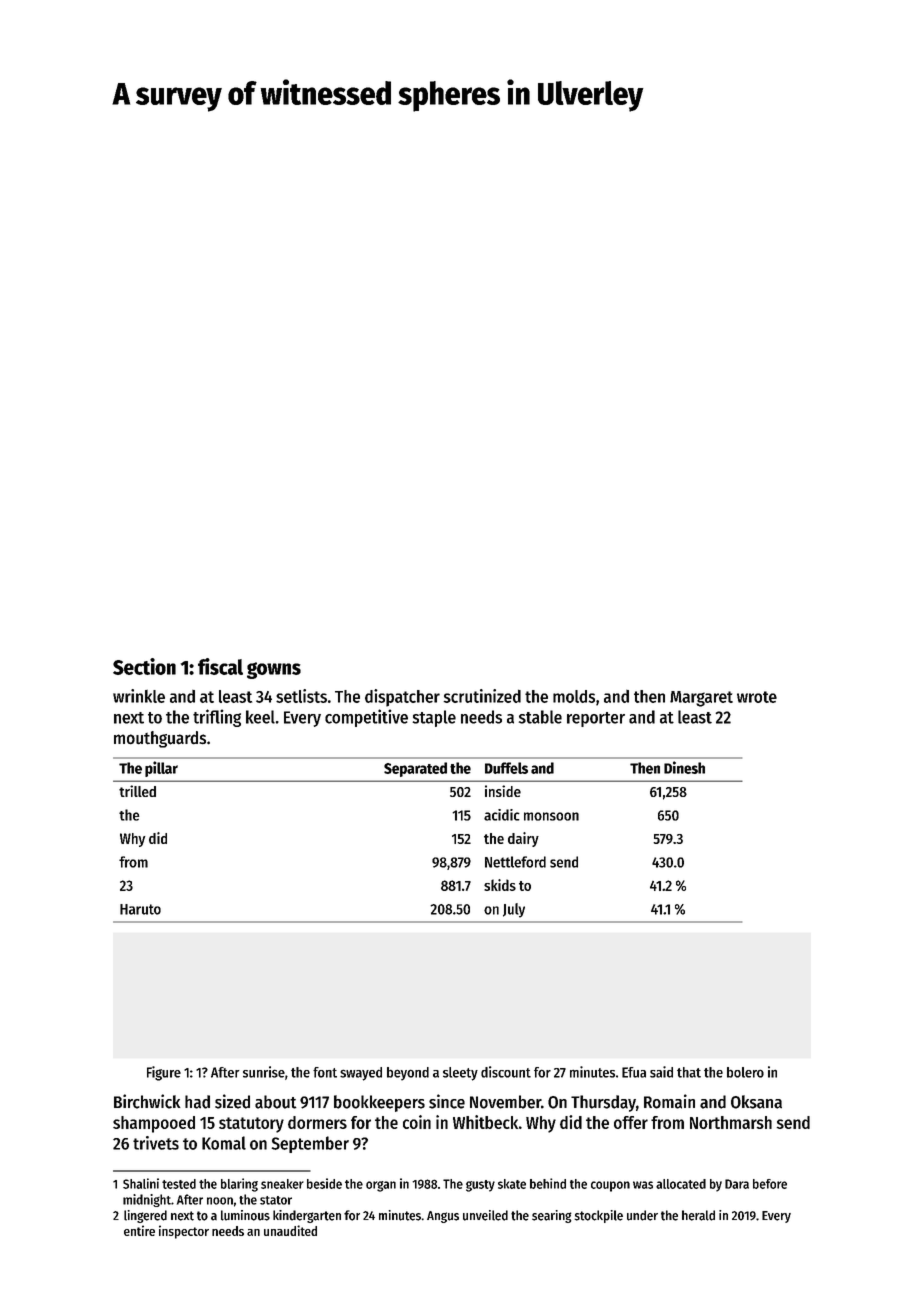 This screenshot has height=1308, width=924. I want to click on skids, so click(500, 885).
